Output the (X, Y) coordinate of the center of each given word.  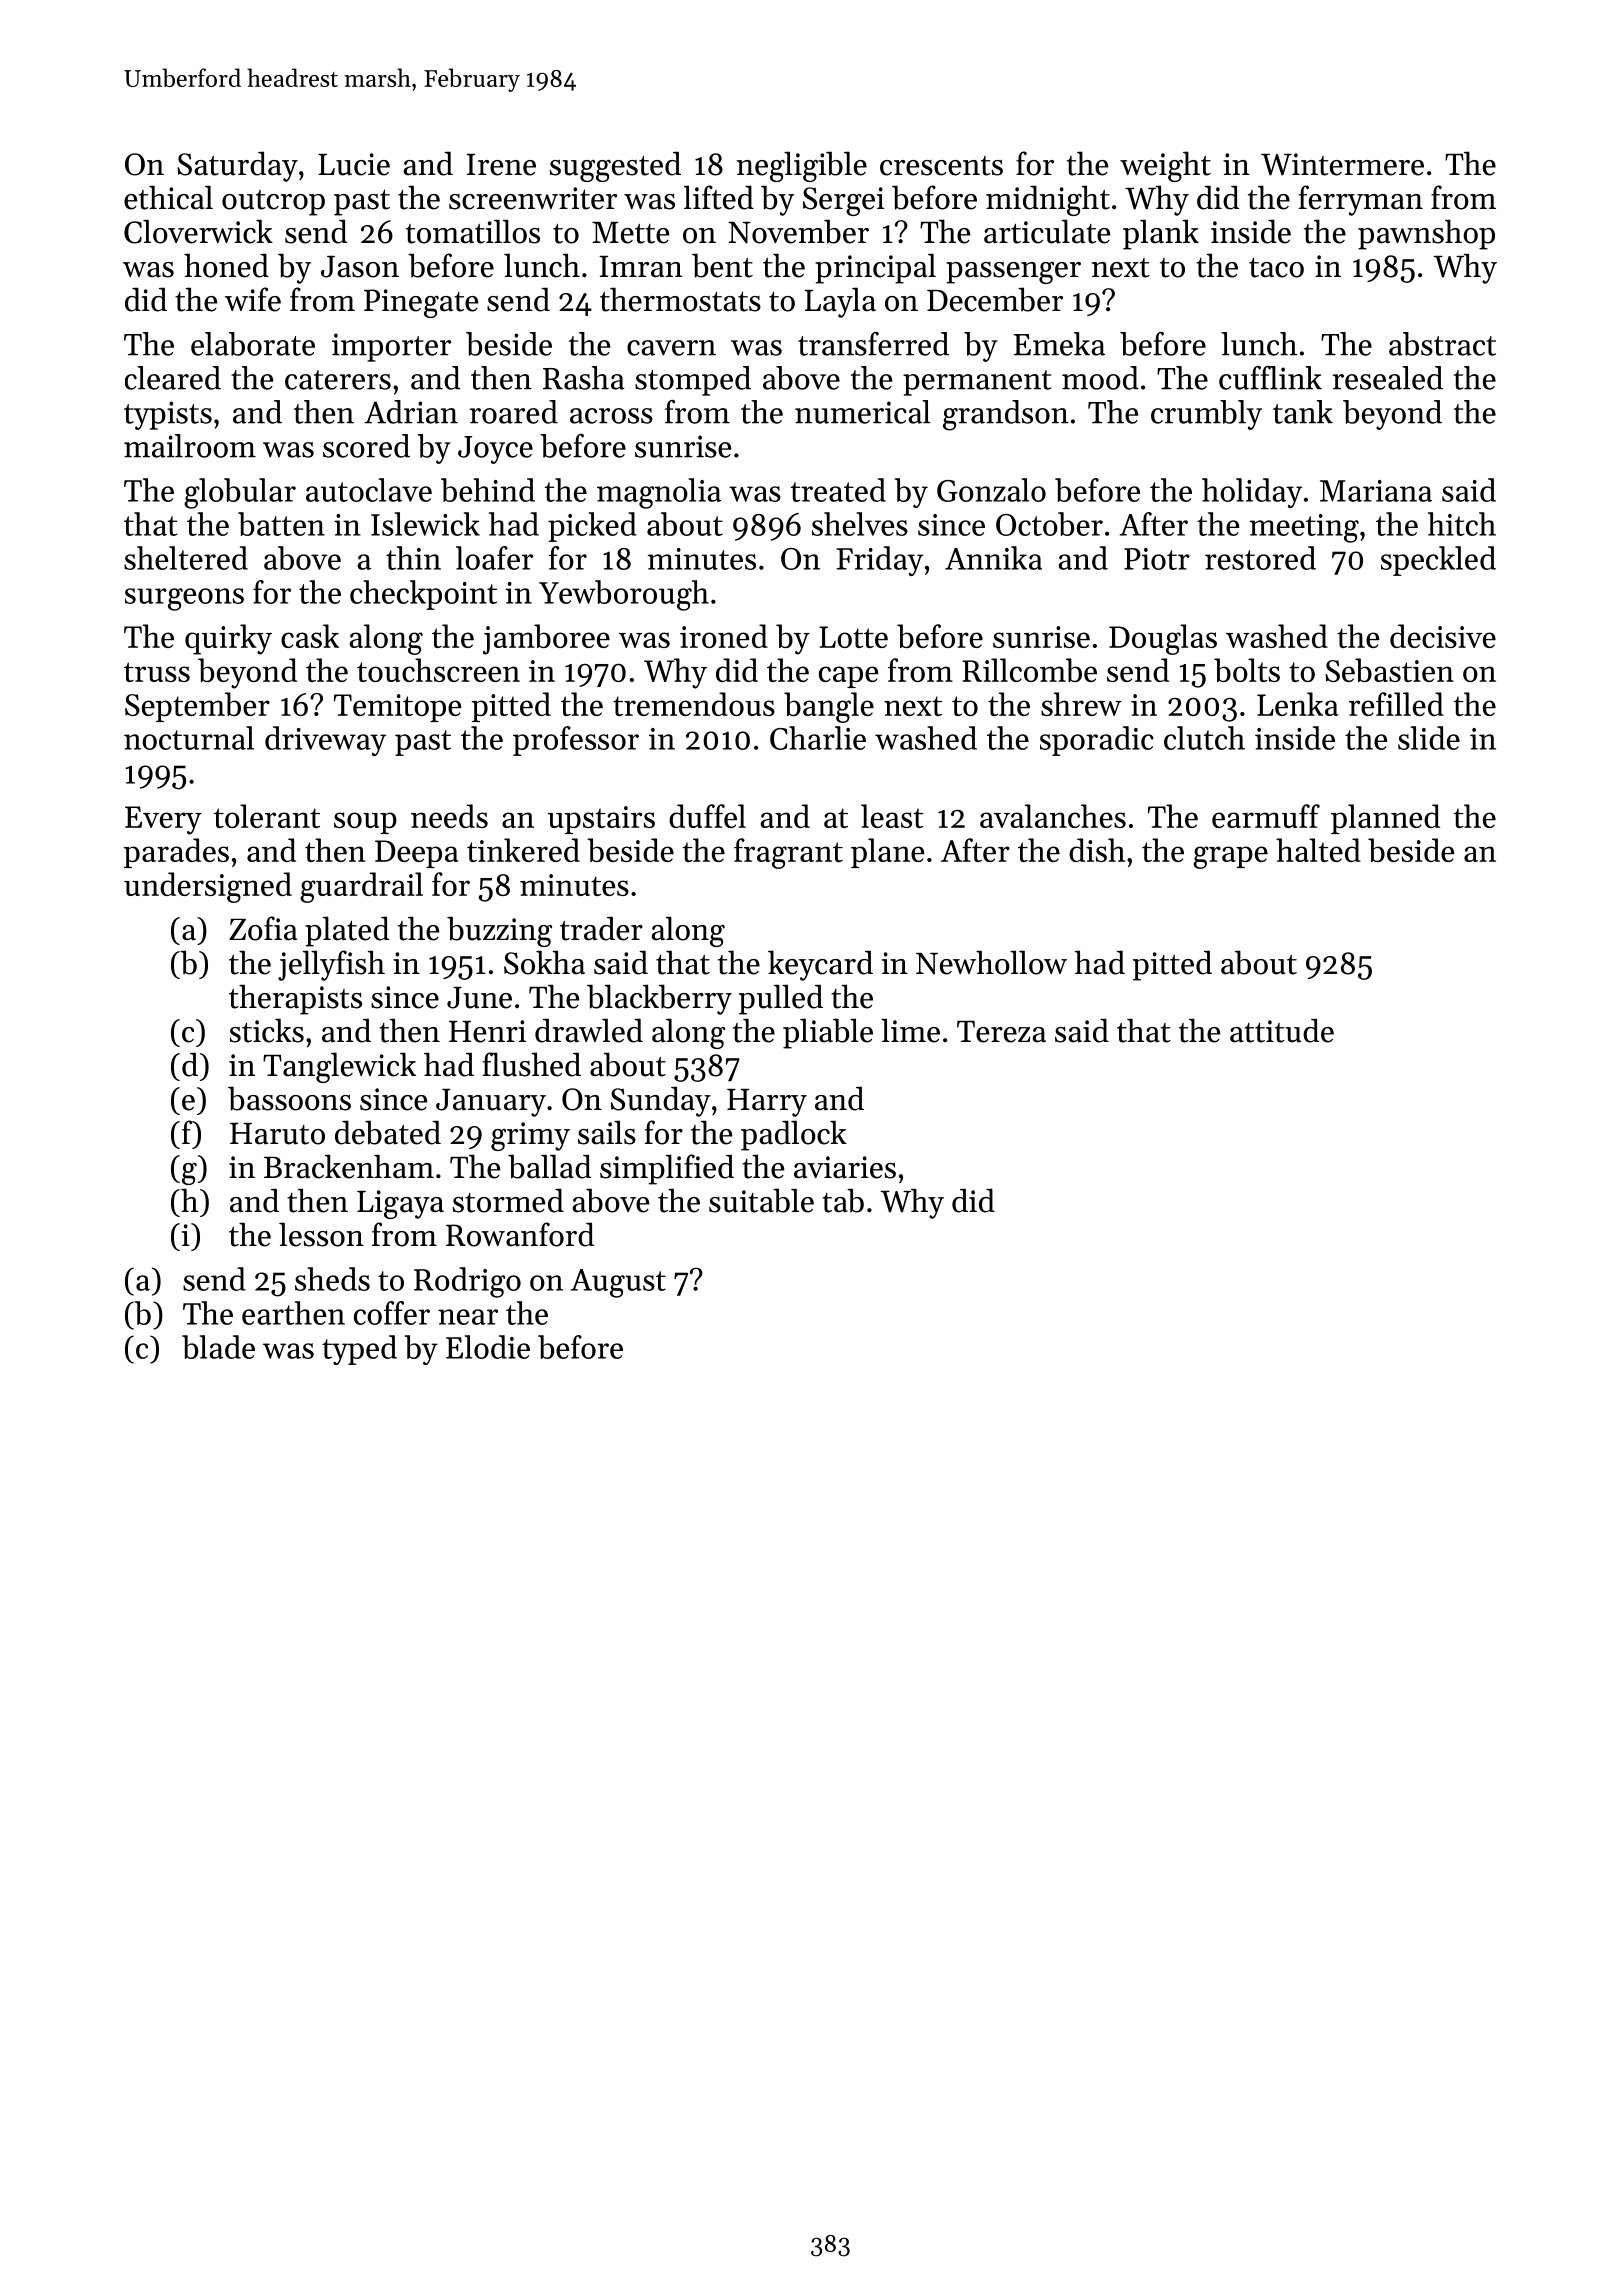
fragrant (788, 853)
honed (226, 265)
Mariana (1376, 491)
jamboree (546, 639)
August (618, 1283)
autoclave (369, 490)
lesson (321, 1234)
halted (1318, 850)
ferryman (1361, 200)
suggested (615, 166)
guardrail (361, 887)
